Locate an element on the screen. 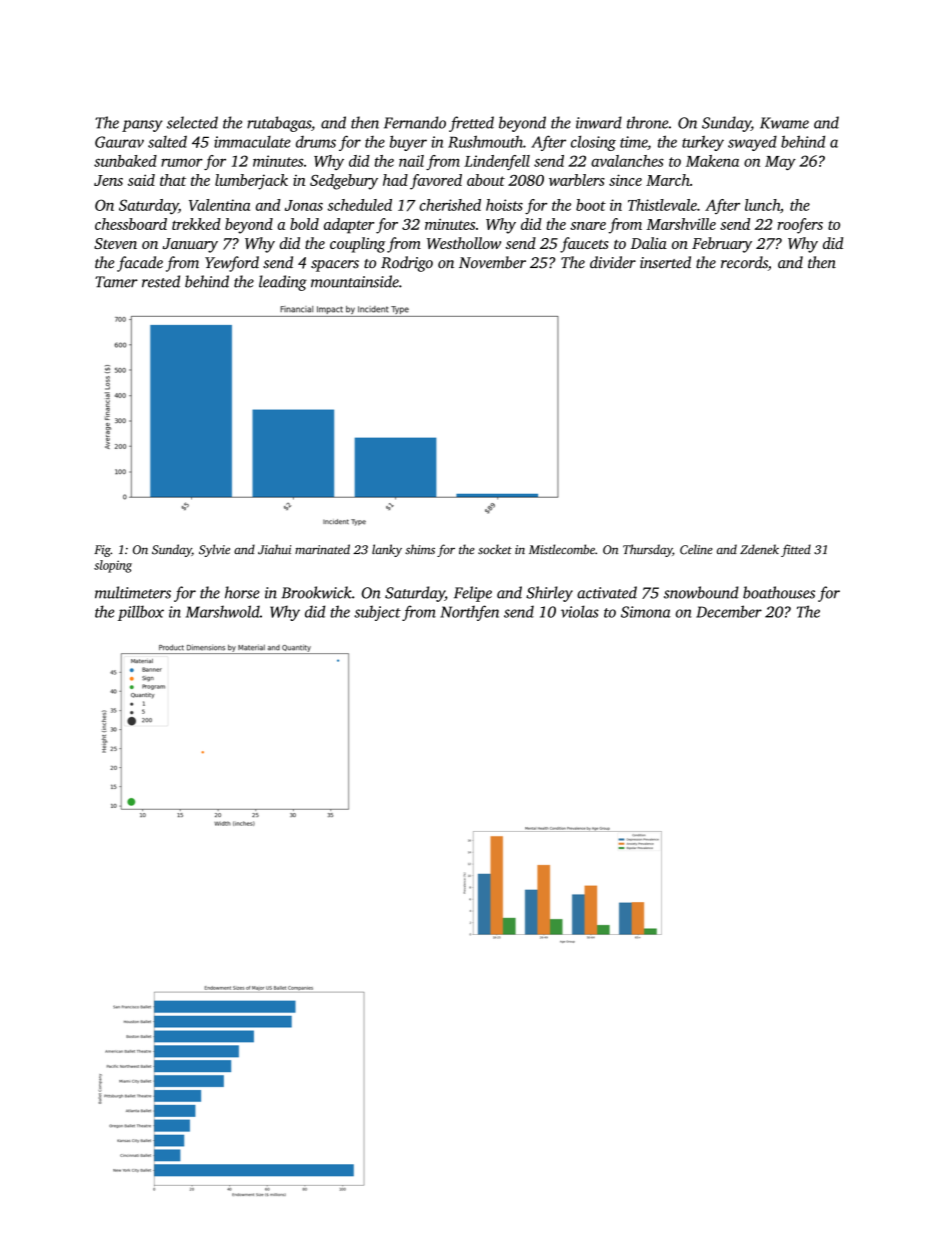  pansy is located at coordinates (142, 126).
